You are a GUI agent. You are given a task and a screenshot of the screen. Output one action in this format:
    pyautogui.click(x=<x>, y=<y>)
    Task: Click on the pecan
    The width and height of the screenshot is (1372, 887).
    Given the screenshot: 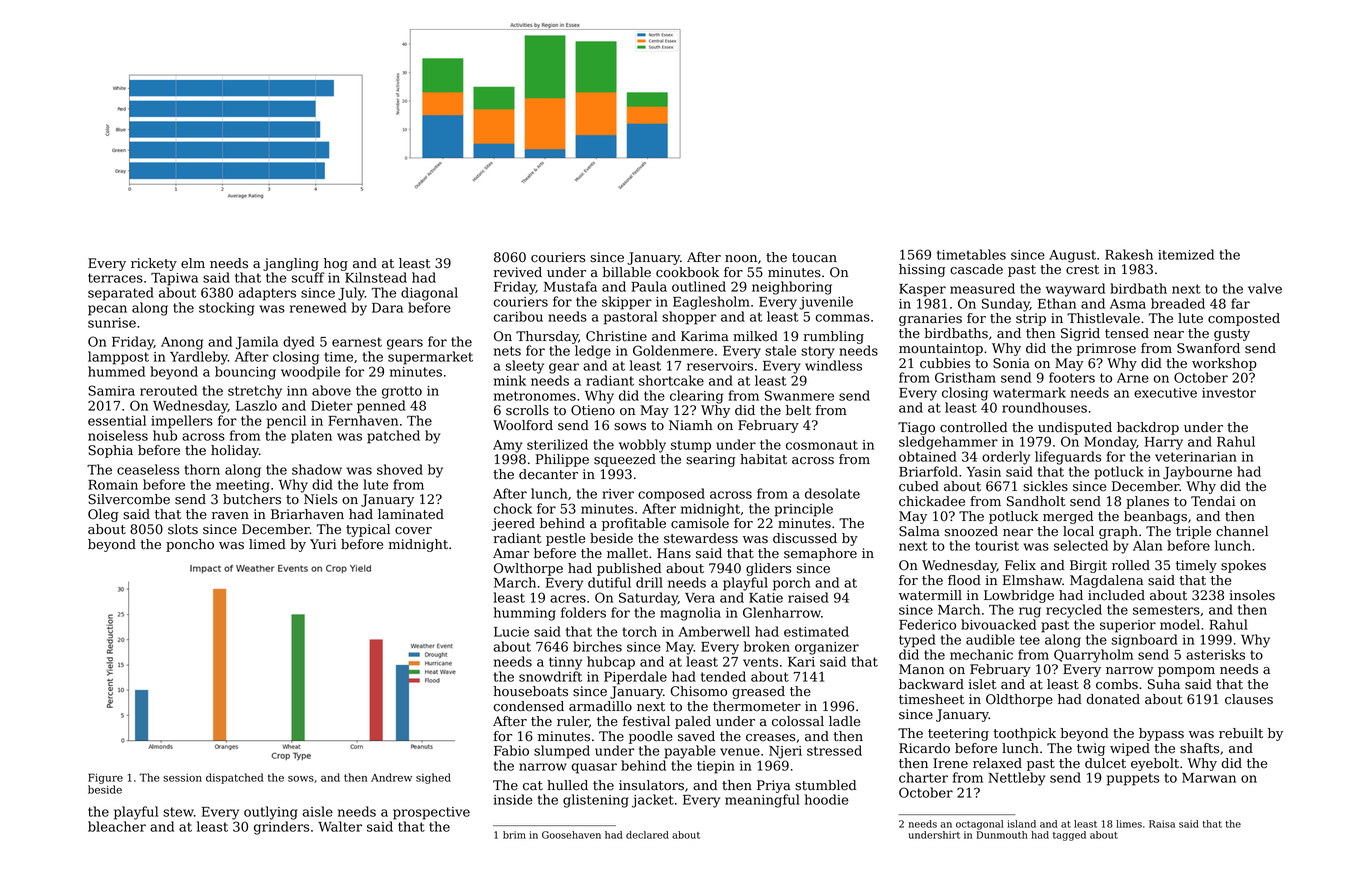 What is the action you would take?
    pyautogui.click(x=107, y=310)
